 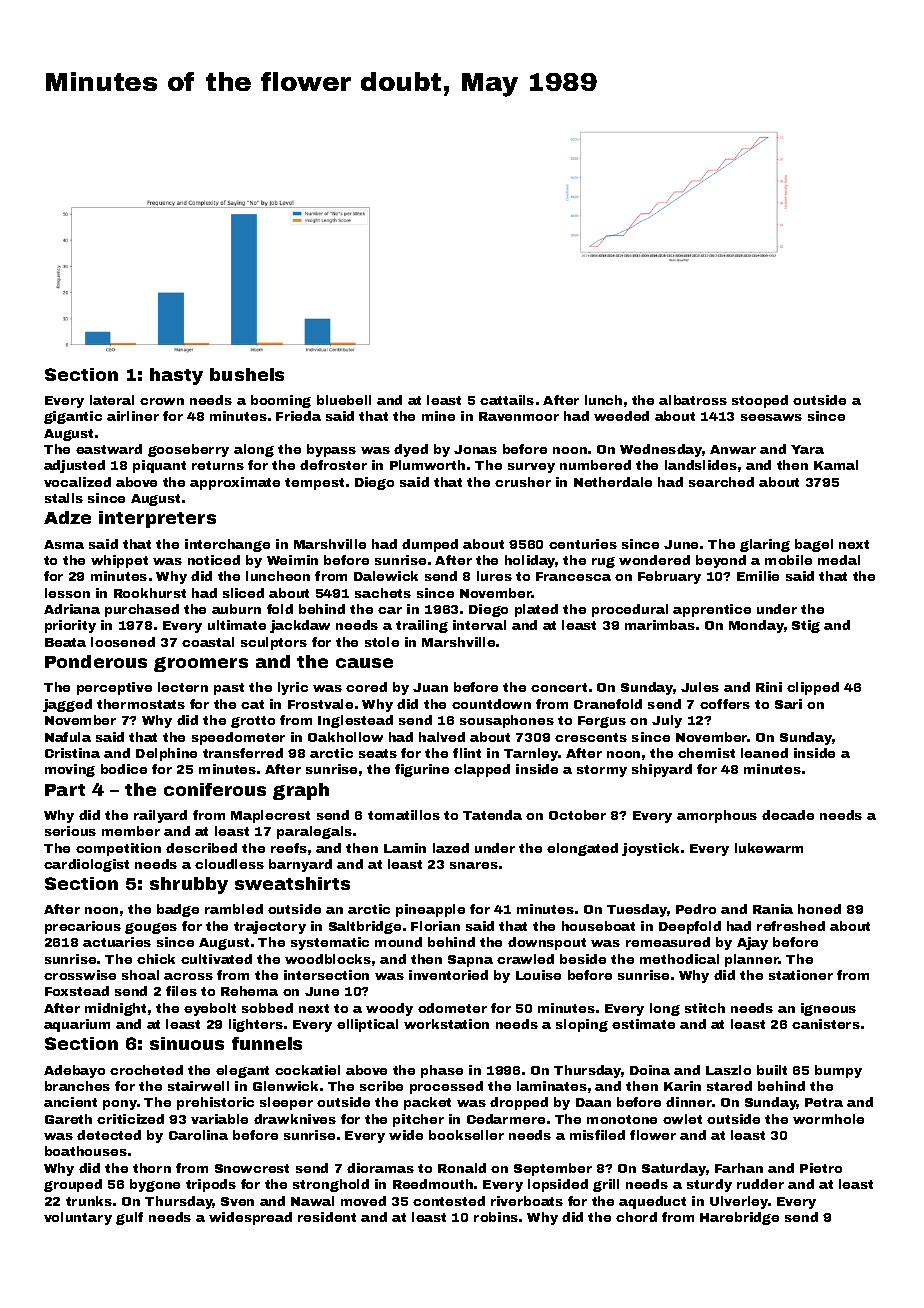 I want to click on badge, so click(x=178, y=910).
